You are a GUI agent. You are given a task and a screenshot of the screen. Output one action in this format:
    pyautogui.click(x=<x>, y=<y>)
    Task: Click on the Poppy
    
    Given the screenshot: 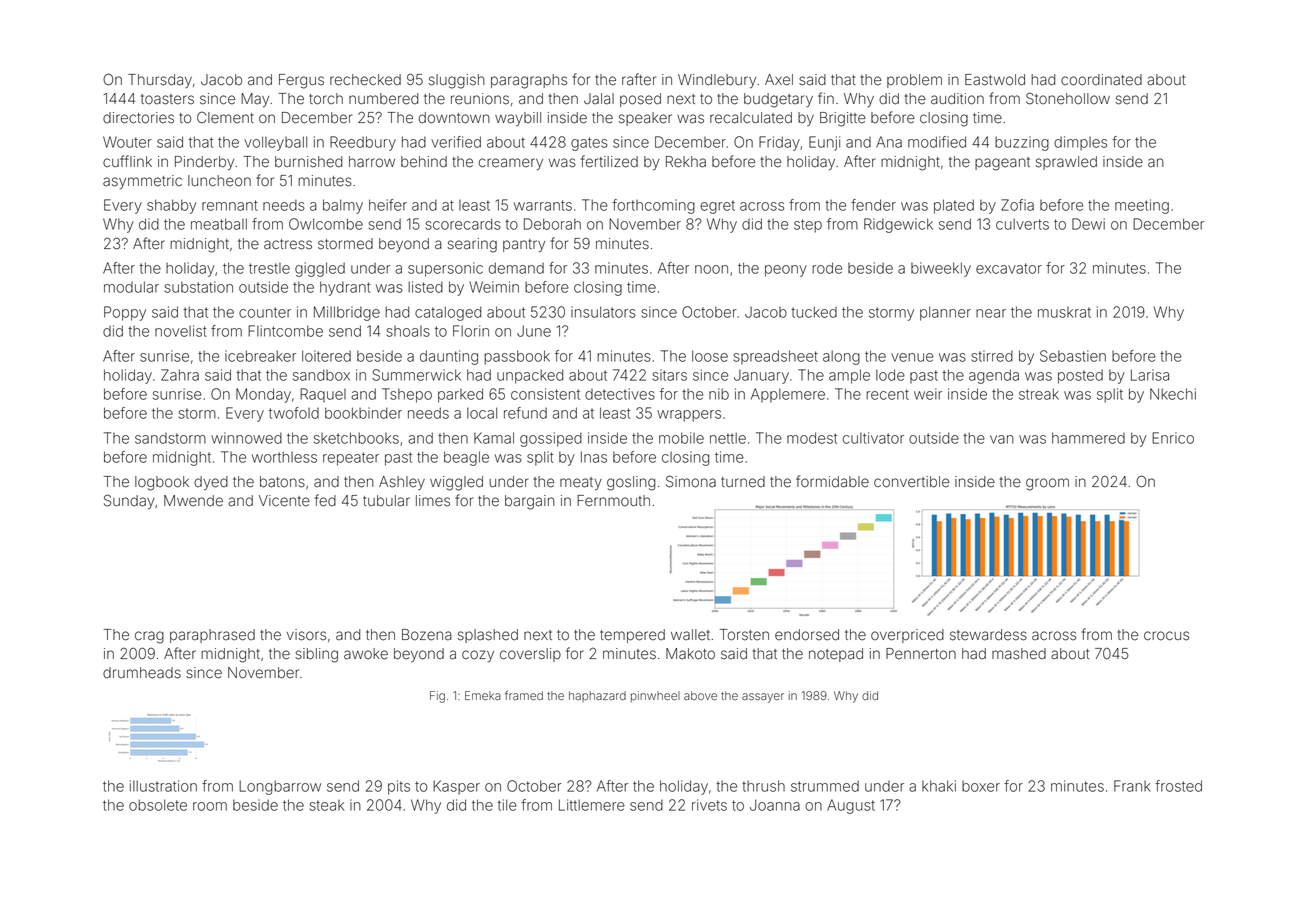 What is the action you would take?
    pyautogui.click(x=125, y=313)
